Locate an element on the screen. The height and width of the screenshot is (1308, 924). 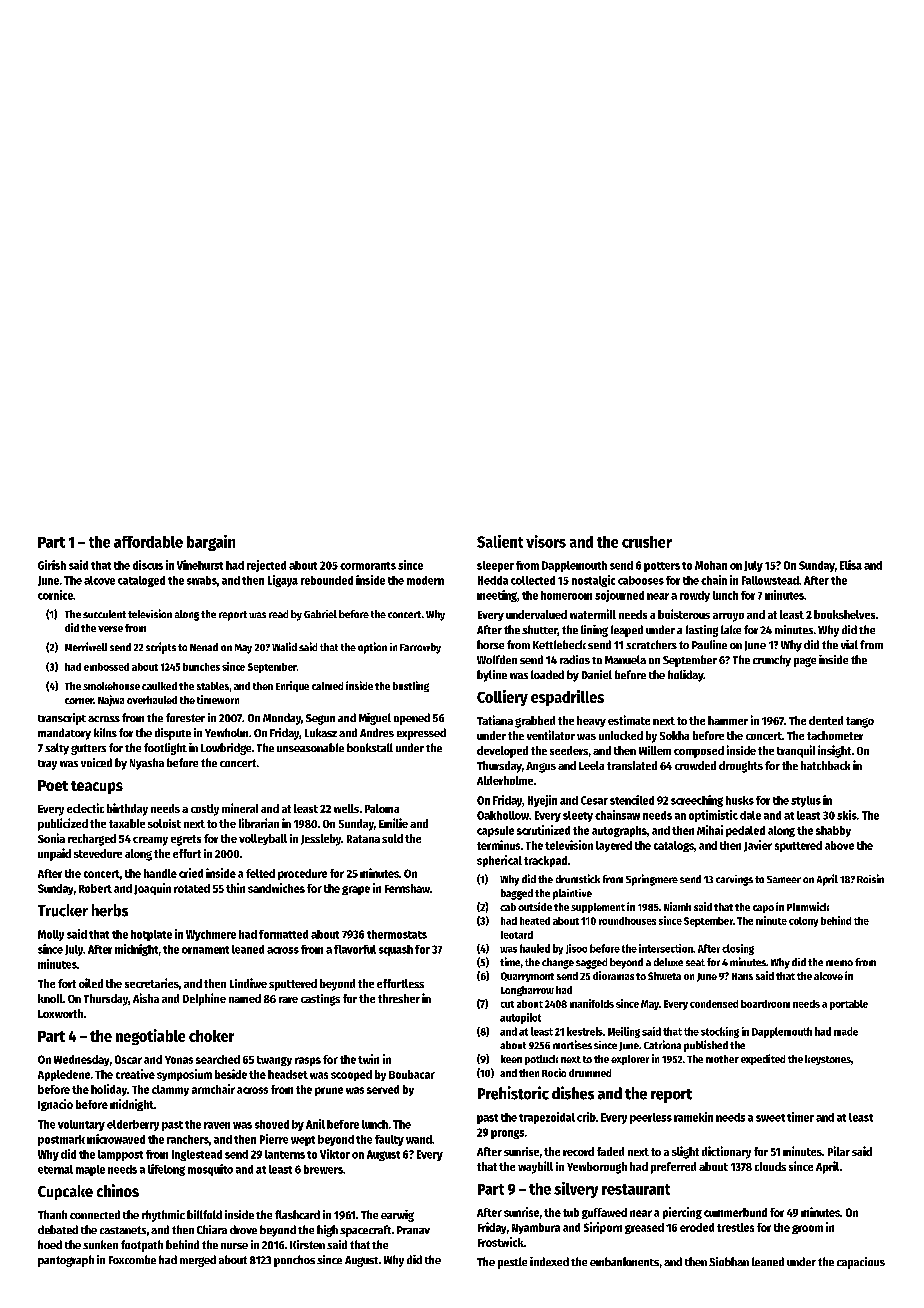
Willem is located at coordinates (655, 750).
